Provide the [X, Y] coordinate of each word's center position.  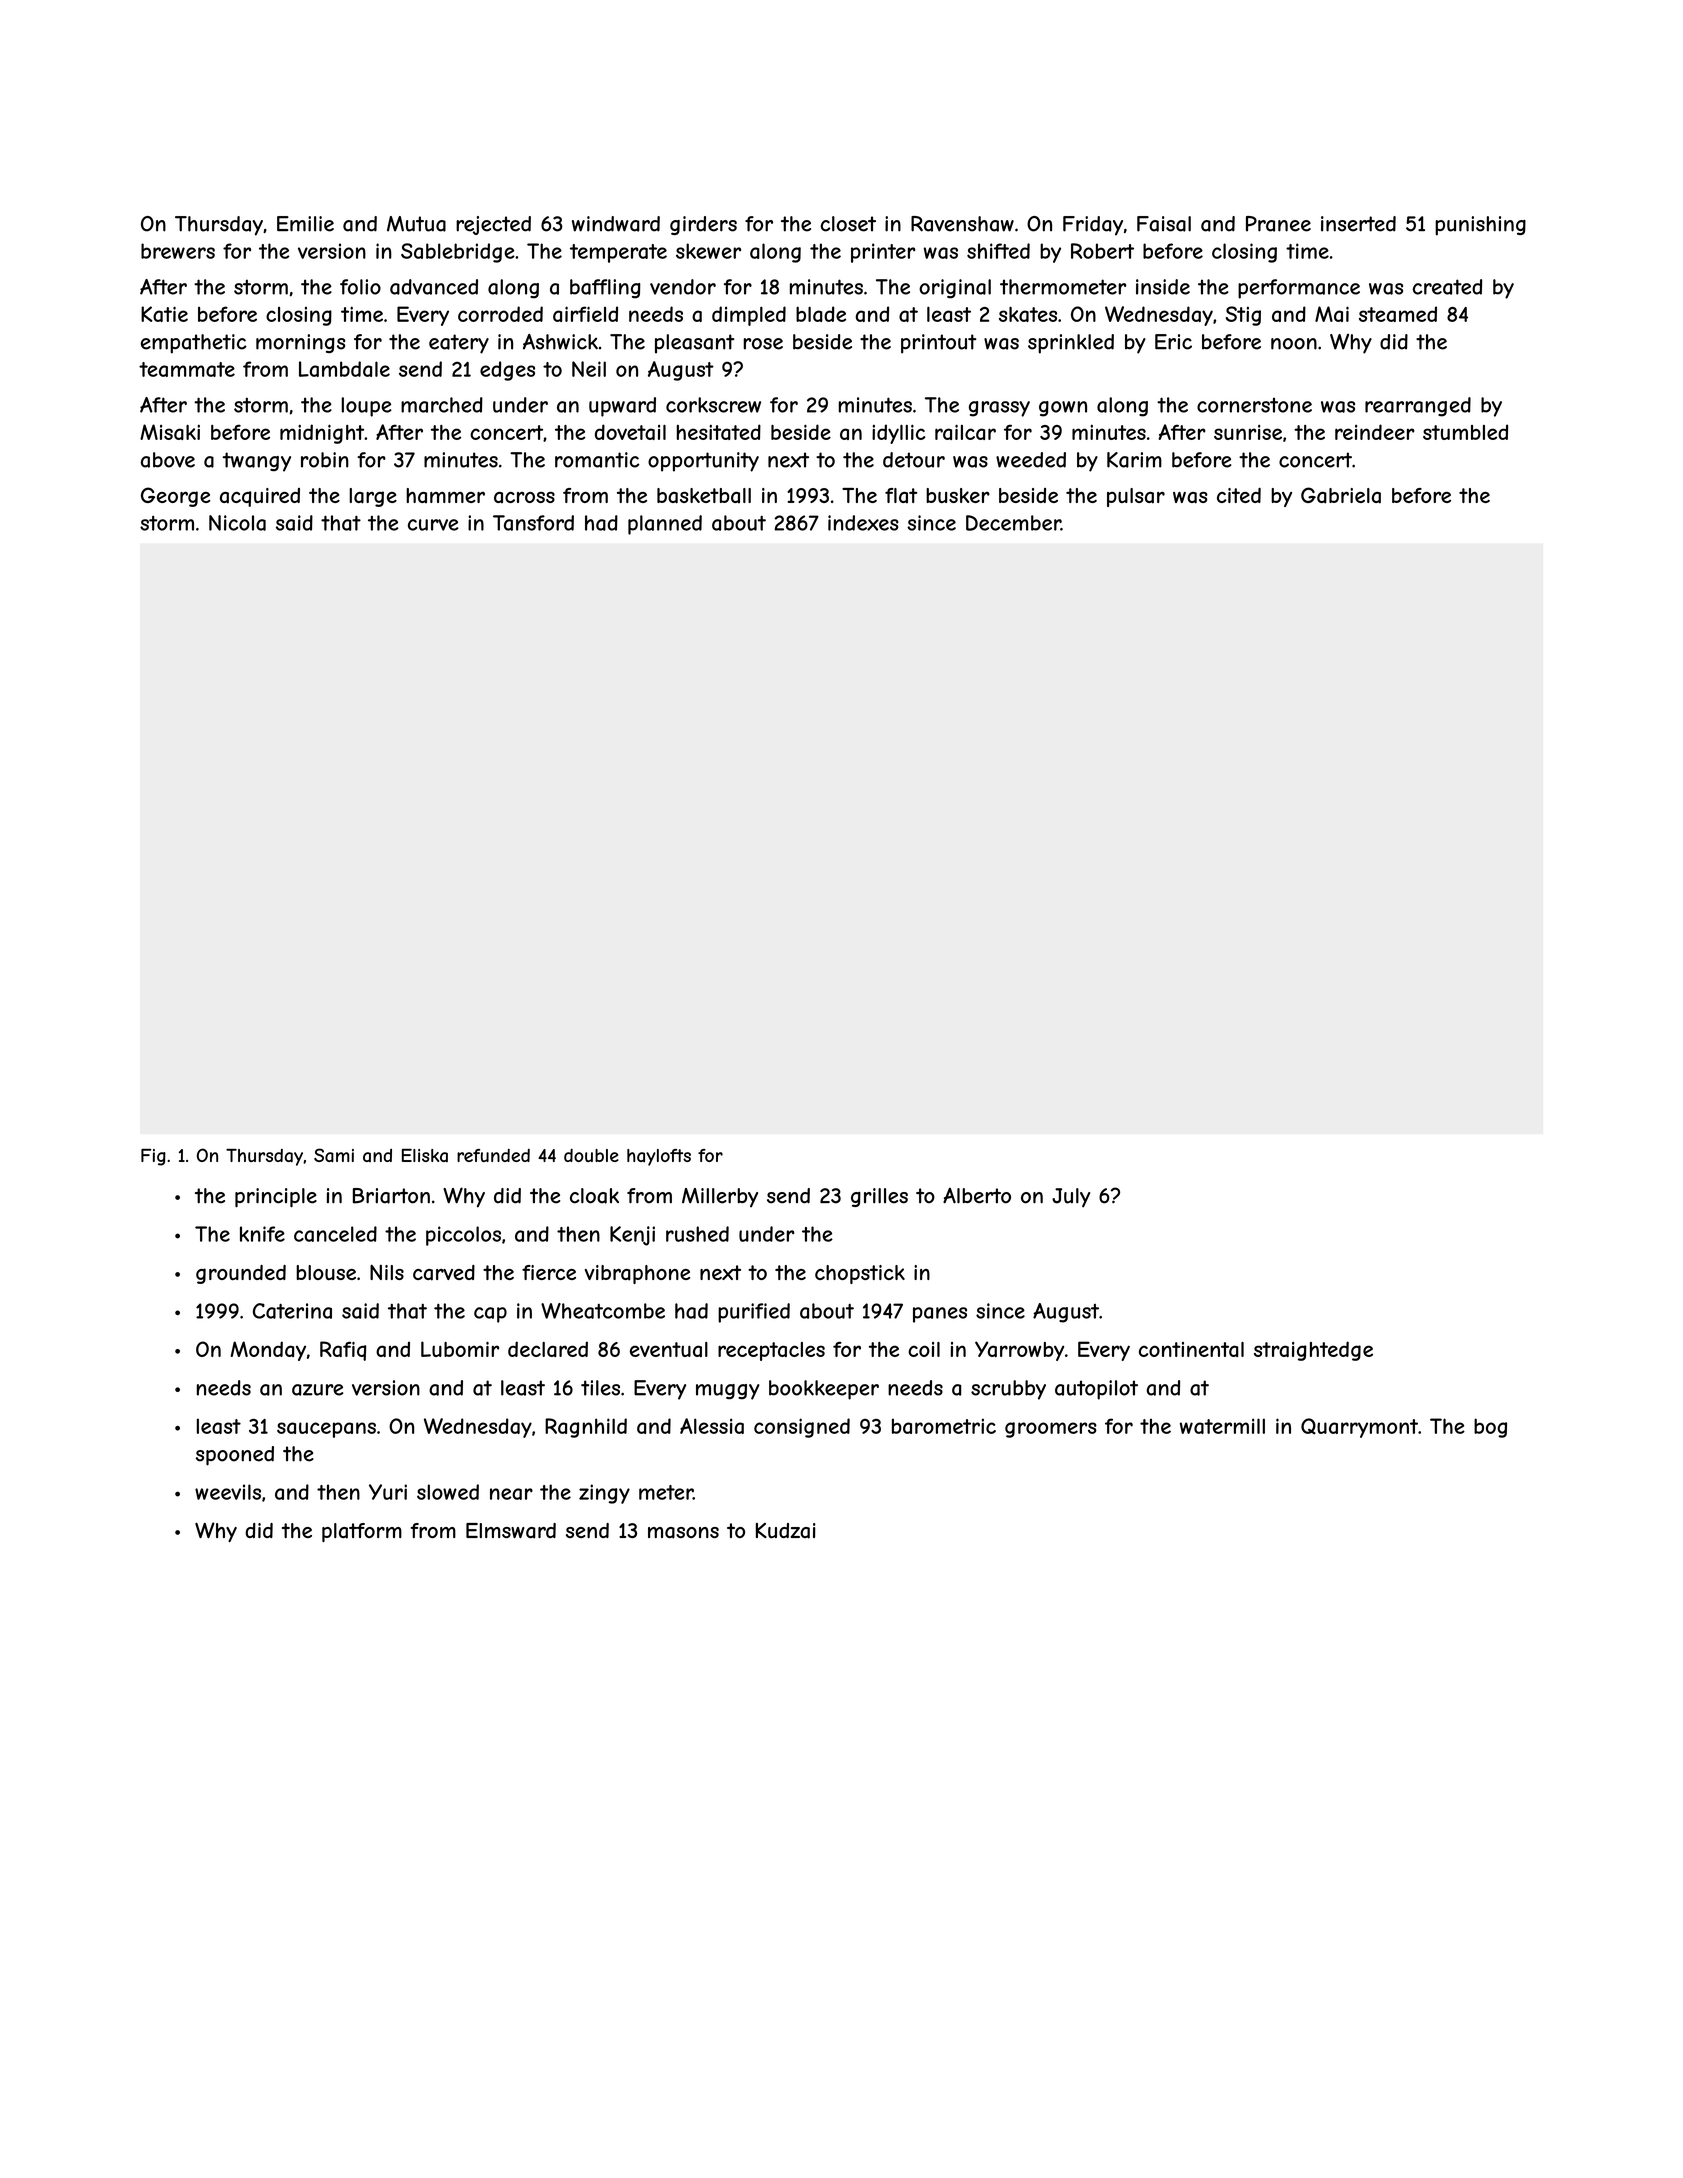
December [1013, 523]
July [1071, 1198]
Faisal [1164, 224]
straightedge [1313, 1351]
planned [665, 525]
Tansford [533, 523]
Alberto [977, 1196]
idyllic [899, 434]
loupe [367, 407]
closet [848, 224]
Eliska [425, 1155]
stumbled [1465, 432]
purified [754, 1313]
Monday [268, 1351]
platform [362, 1532]
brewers [178, 251]
